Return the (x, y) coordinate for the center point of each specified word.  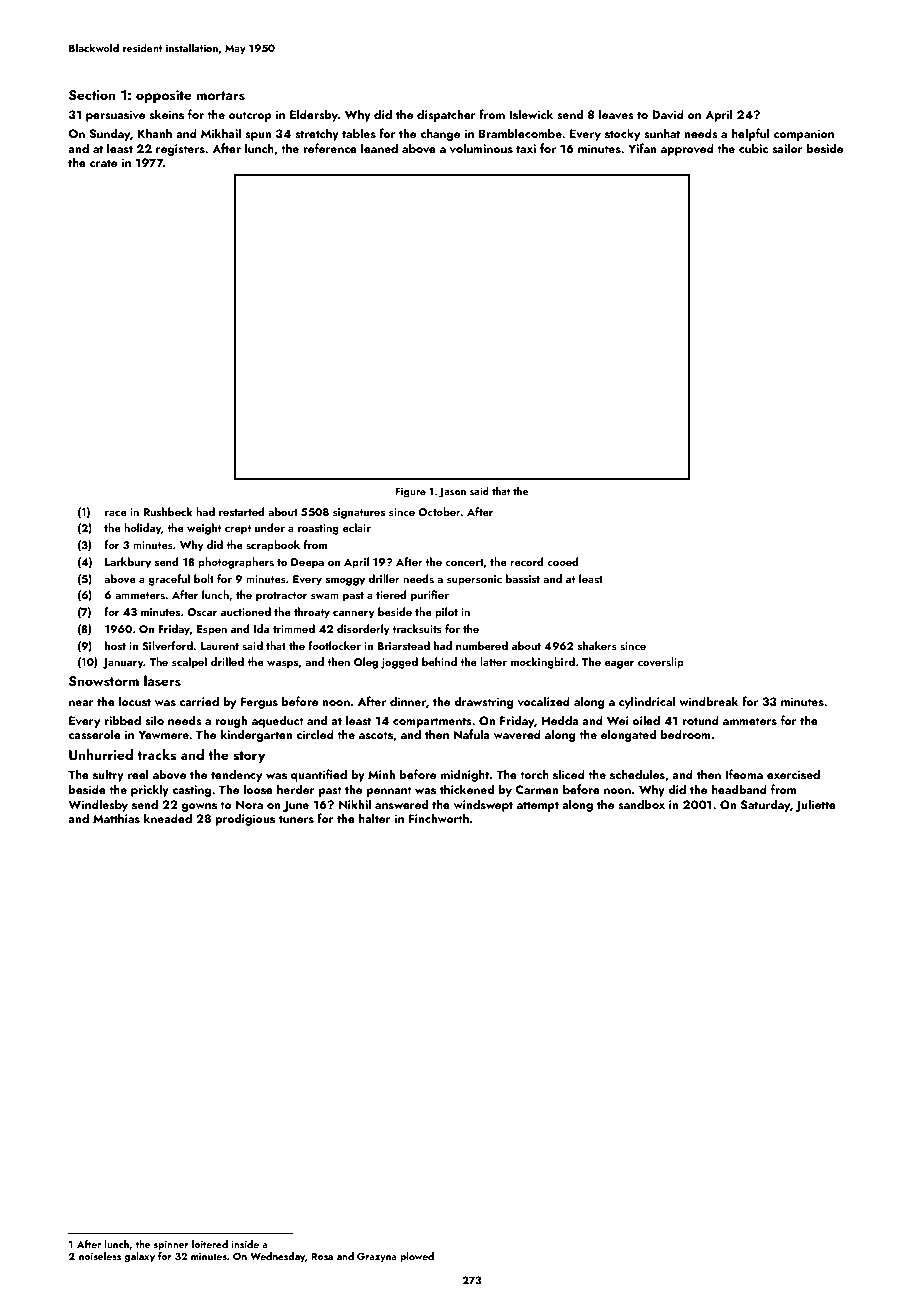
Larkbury (128, 563)
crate (103, 163)
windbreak (709, 701)
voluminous (481, 148)
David (668, 114)
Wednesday (277, 1257)
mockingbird (543, 663)
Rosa (322, 1256)
